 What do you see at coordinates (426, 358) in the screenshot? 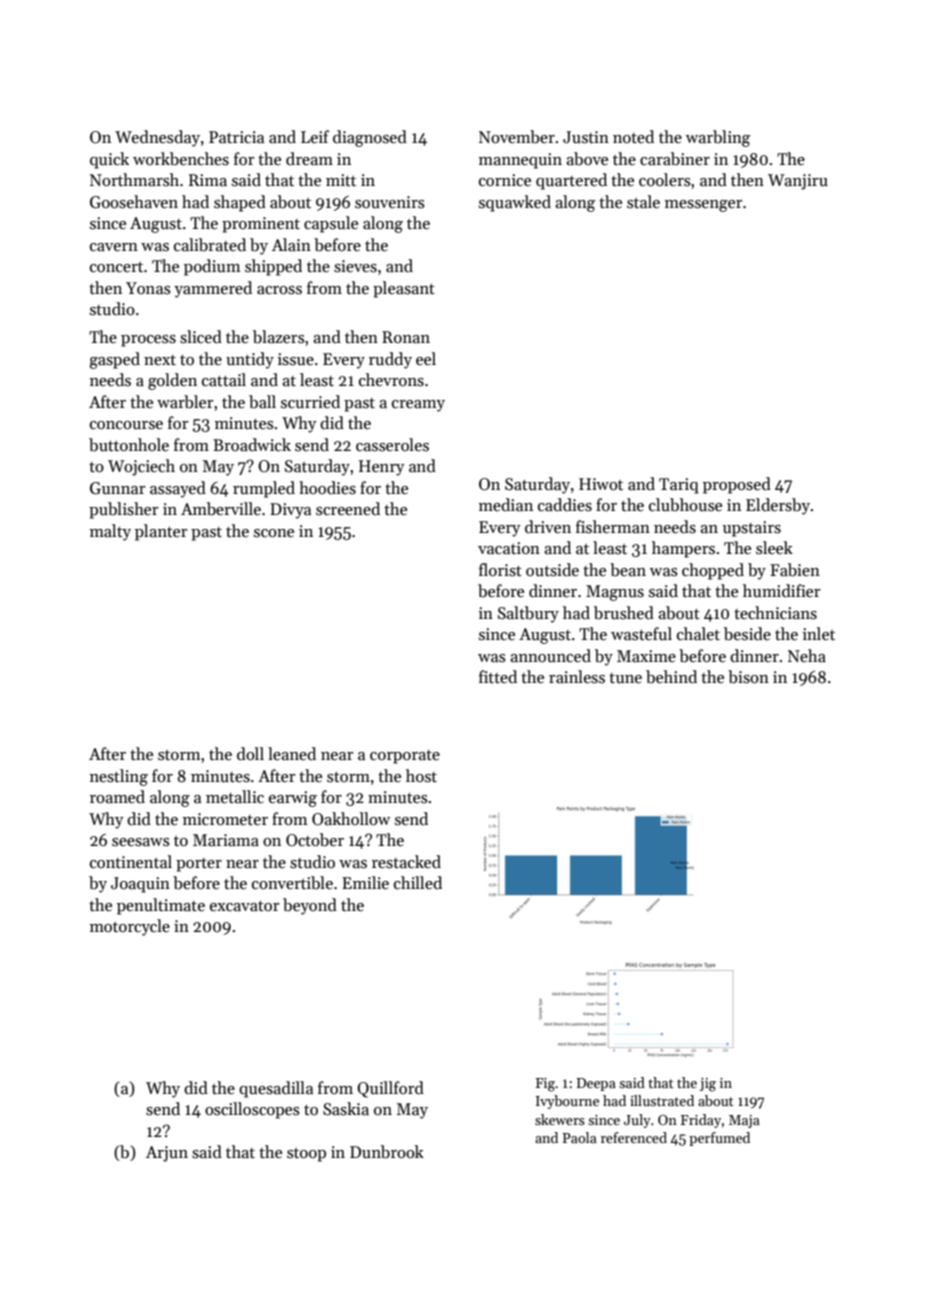
I see `eel` at bounding box center [426, 358].
